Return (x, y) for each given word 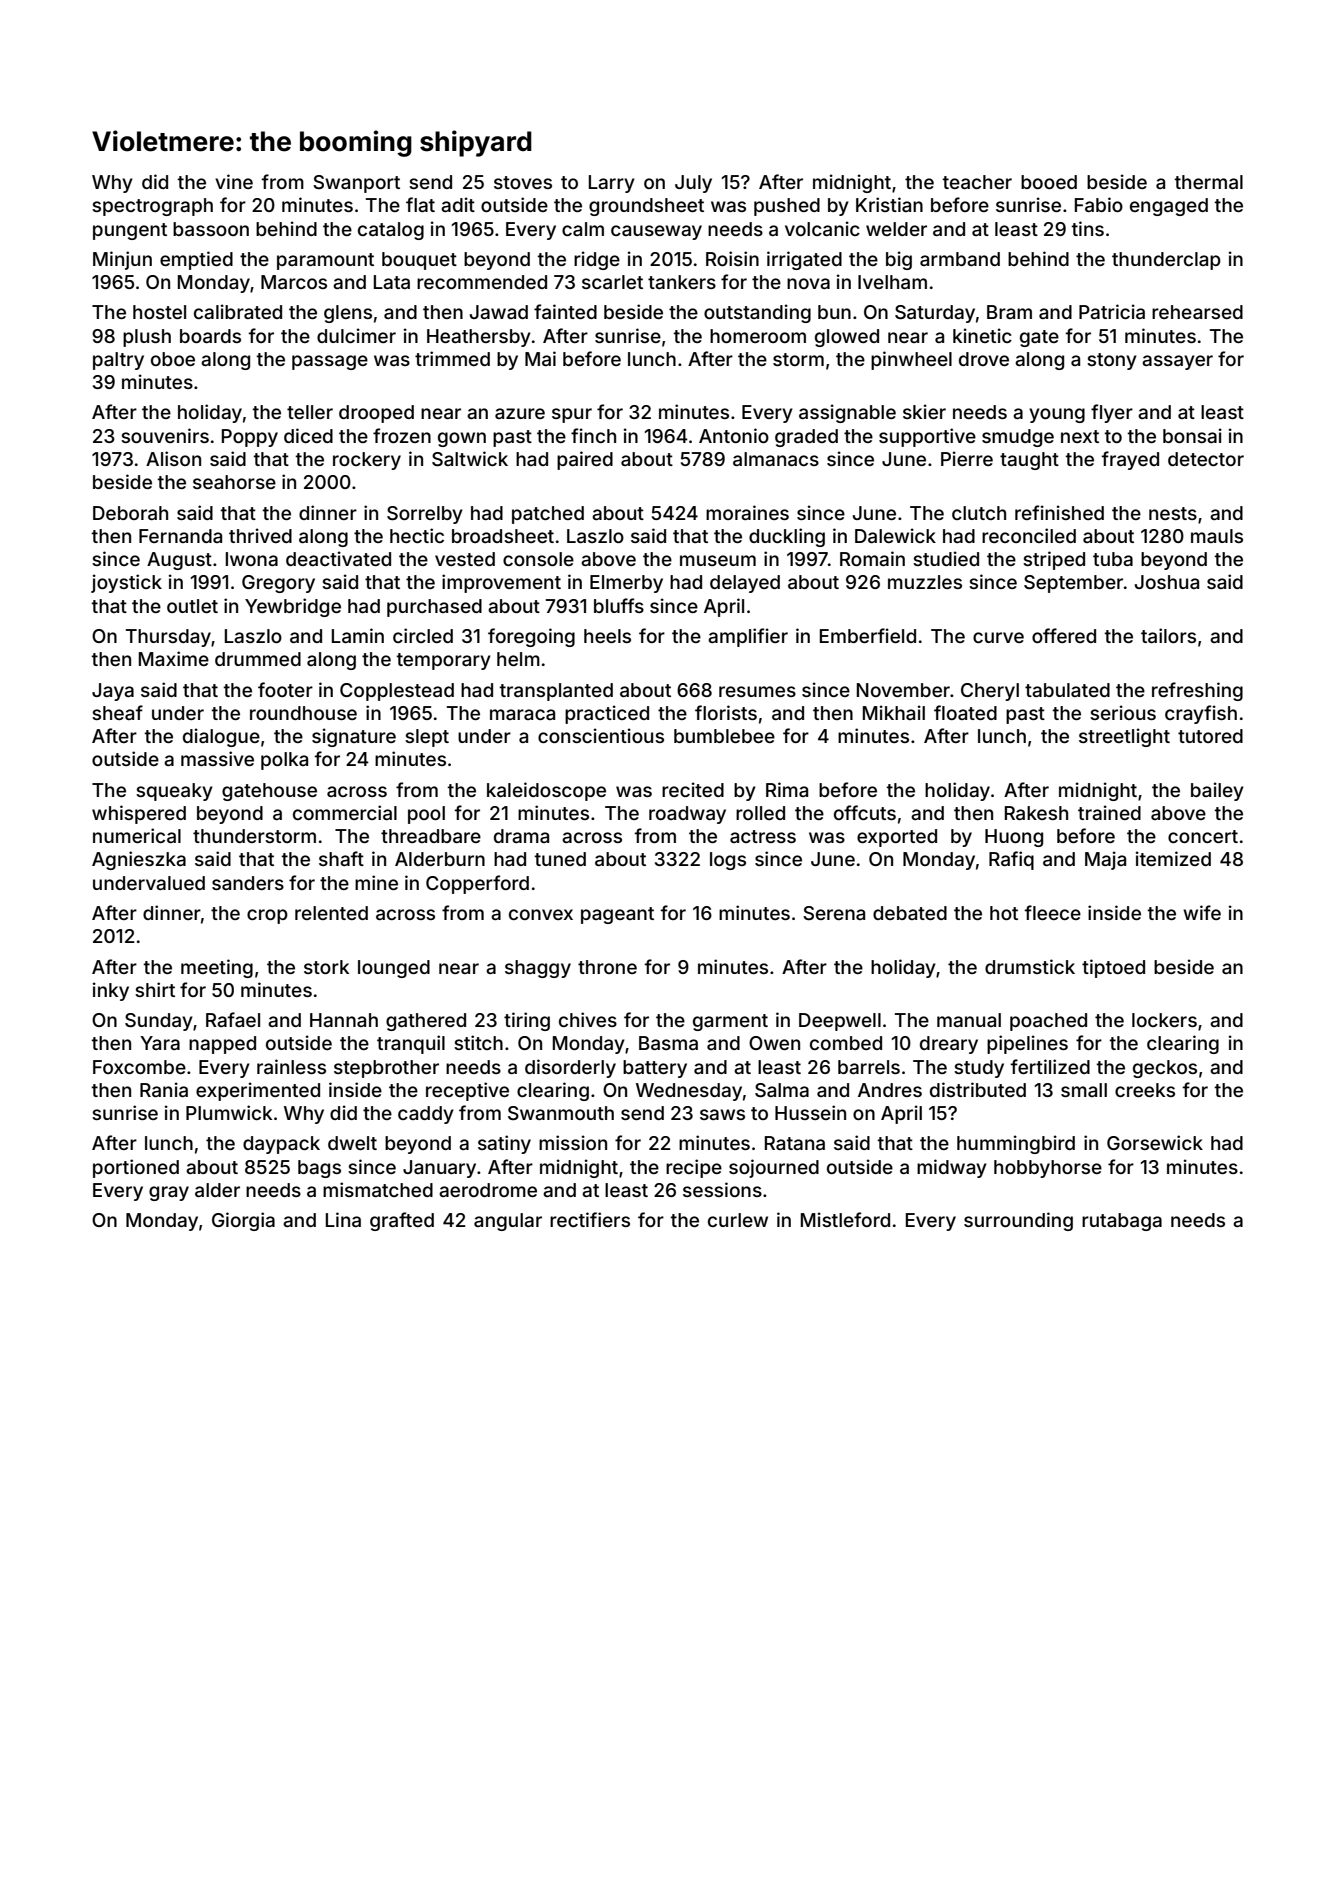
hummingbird (1016, 1144)
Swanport (356, 184)
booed (1049, 182)
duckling (787, 537)
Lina (343, 1219)
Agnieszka (139, 860)
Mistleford (845, 1219)
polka (284, 761)
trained (1109, 812)
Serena (834, 913)
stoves (523, 182)
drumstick (1030, 966)
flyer (1112, 413)
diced (308, 435)
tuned (560, 859)
